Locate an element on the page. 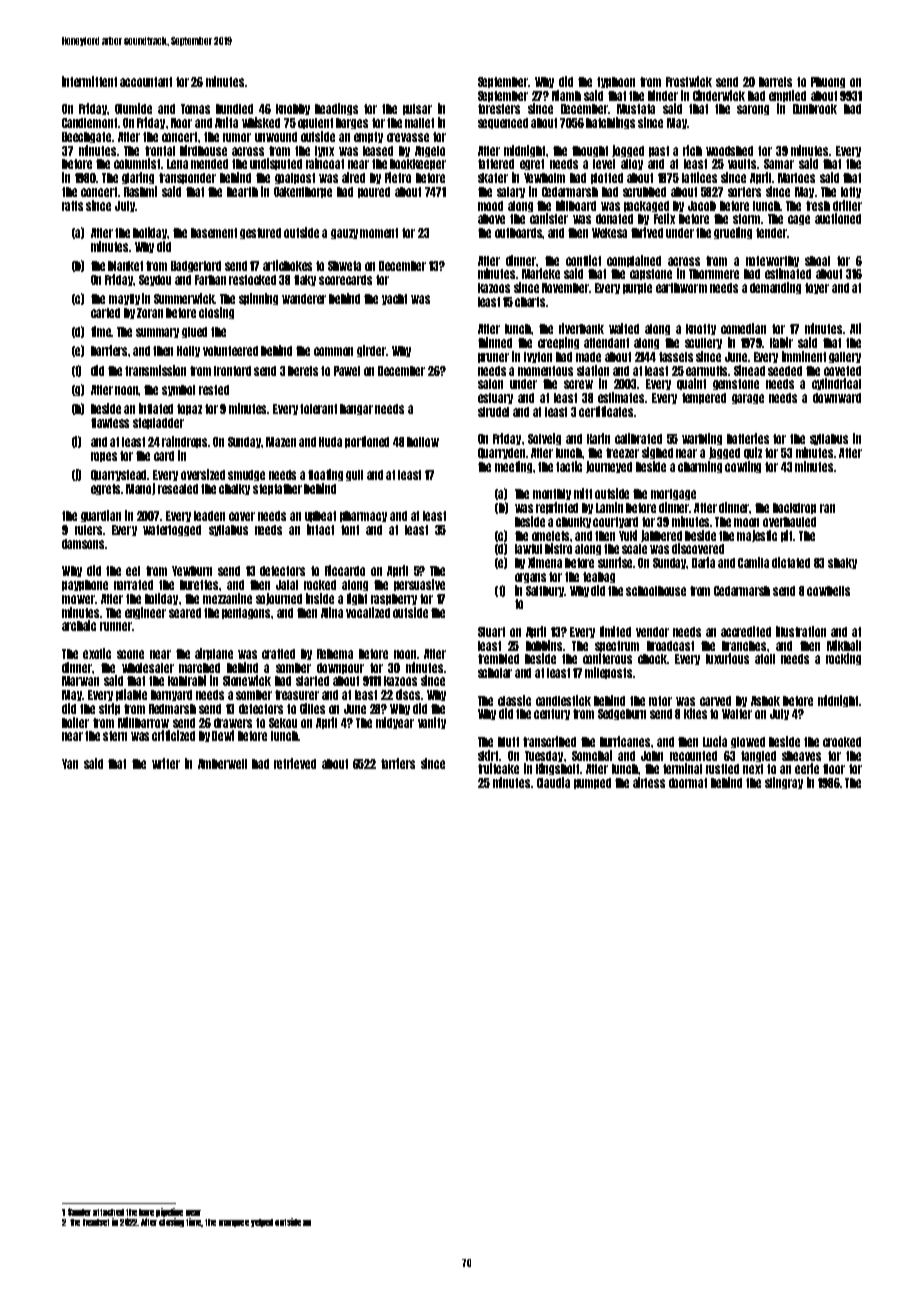  Niamh is located at coordinates (566, 95).
